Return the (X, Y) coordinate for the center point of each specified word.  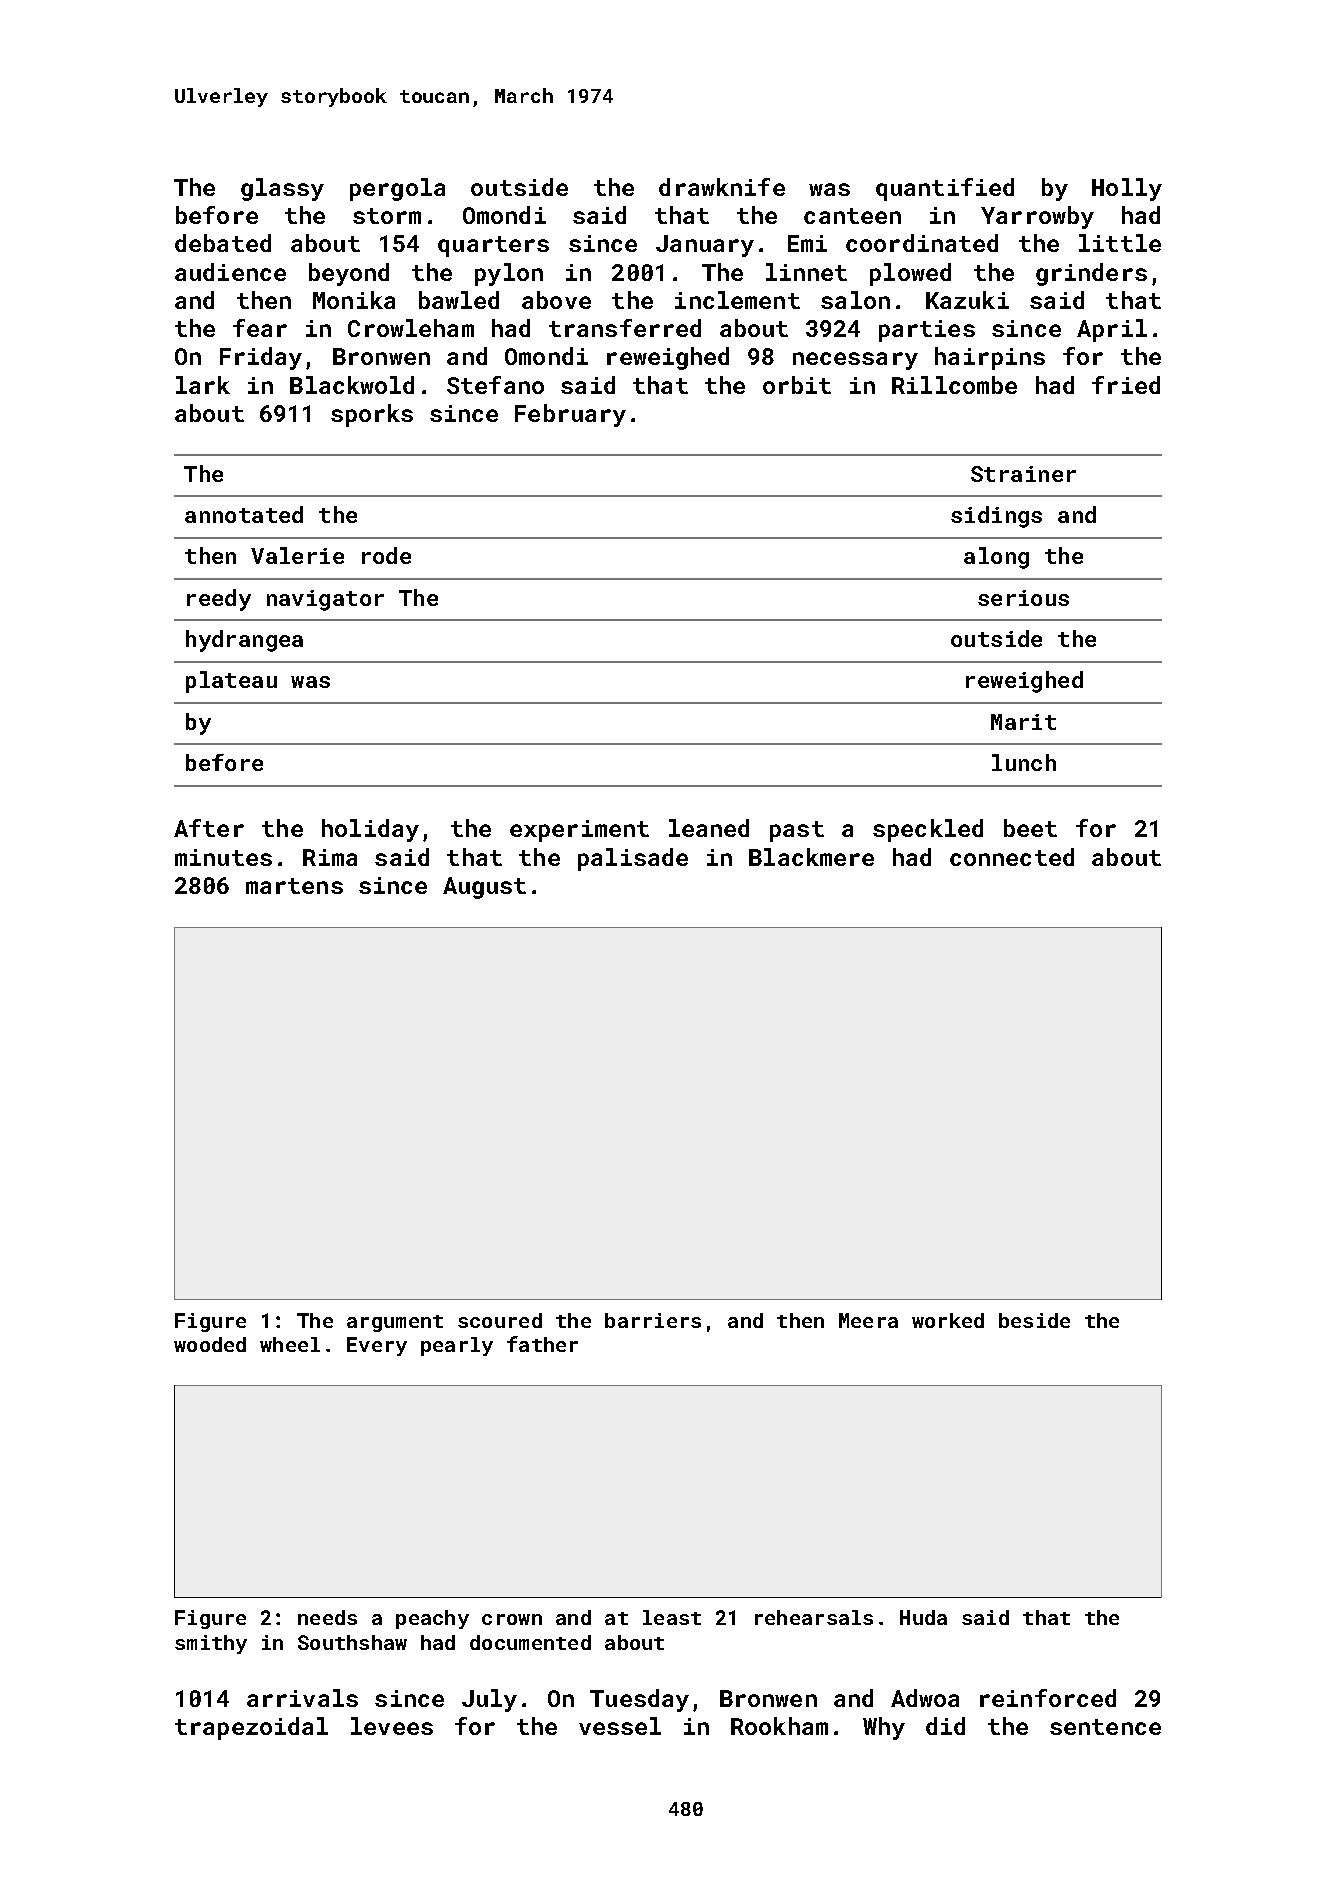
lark (203, 385)
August (484, 888)
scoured (500, 1320)
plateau (231, 682)
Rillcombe (954, 385)
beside (1034, 1320)
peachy (432, 1619)
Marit (1023, 722)
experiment (579, 831)
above (556, 300)
